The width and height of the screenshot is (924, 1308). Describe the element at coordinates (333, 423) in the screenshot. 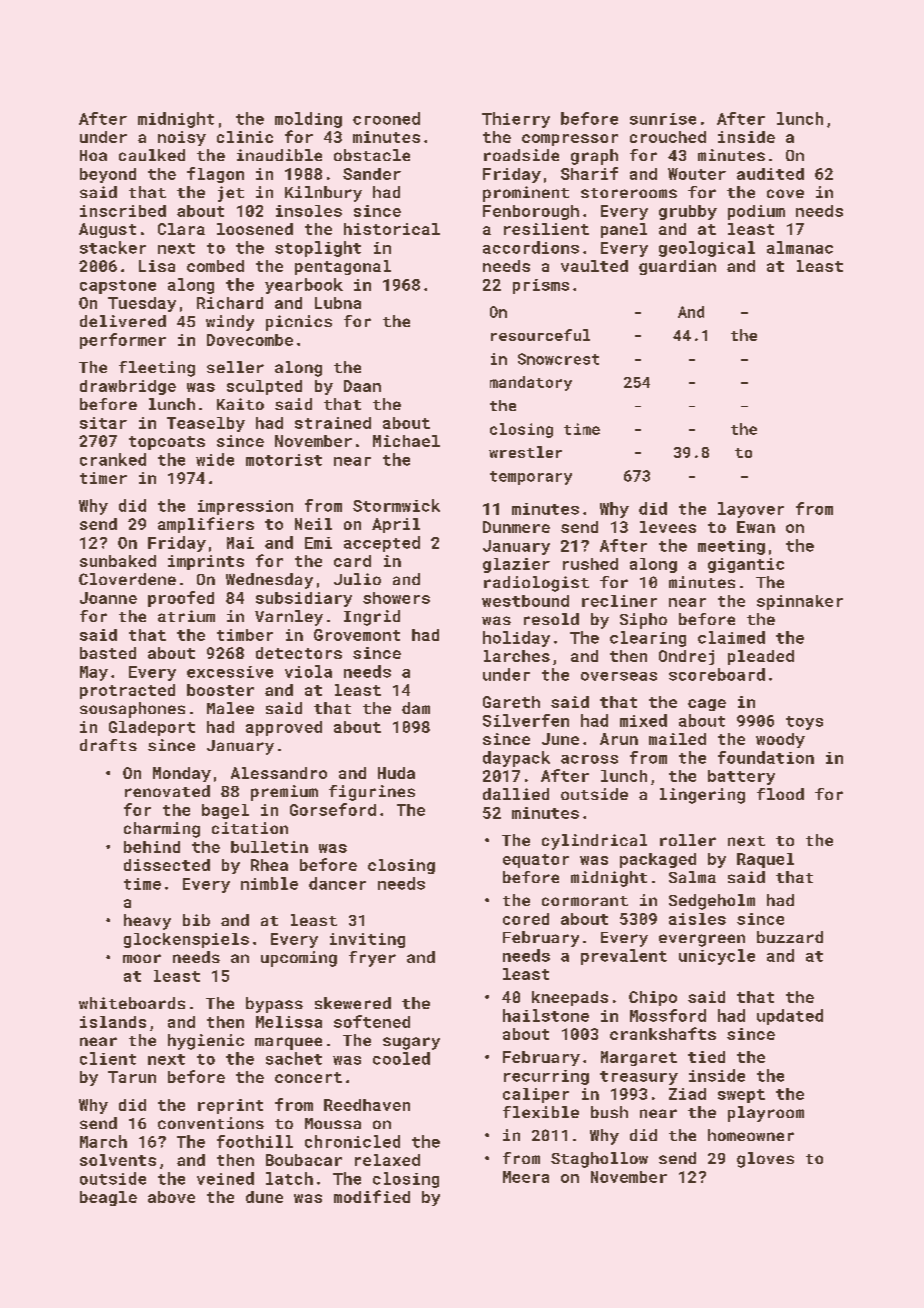

I see `strained` at that location.
